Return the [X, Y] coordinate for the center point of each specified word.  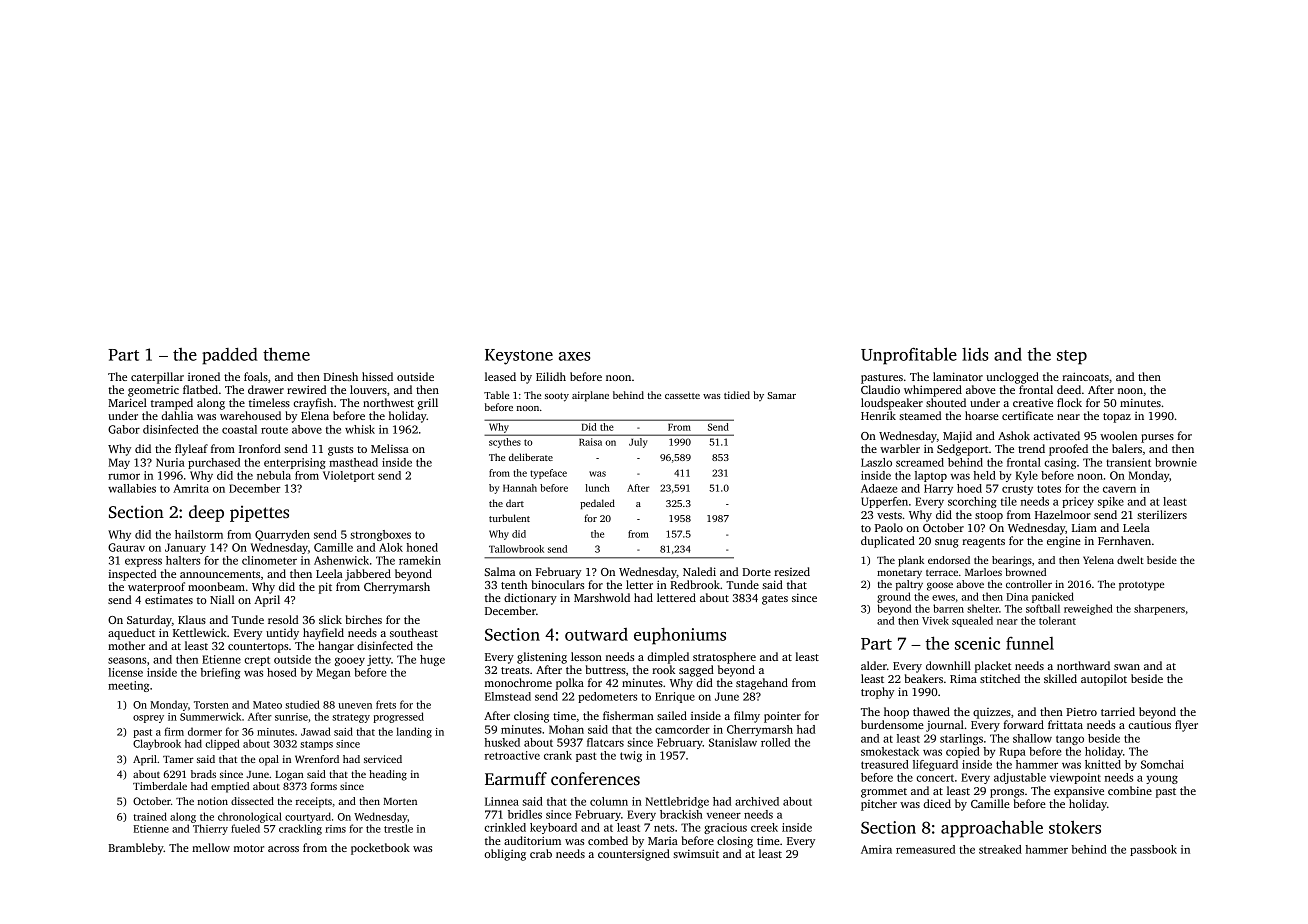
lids [975, 354]
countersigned [634, 855]
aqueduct [131, 634]
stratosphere [724, 658]
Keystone [519, 357]
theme [286, 354]
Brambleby [136, 849]
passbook [1153, 850]
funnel [1030, 643]
